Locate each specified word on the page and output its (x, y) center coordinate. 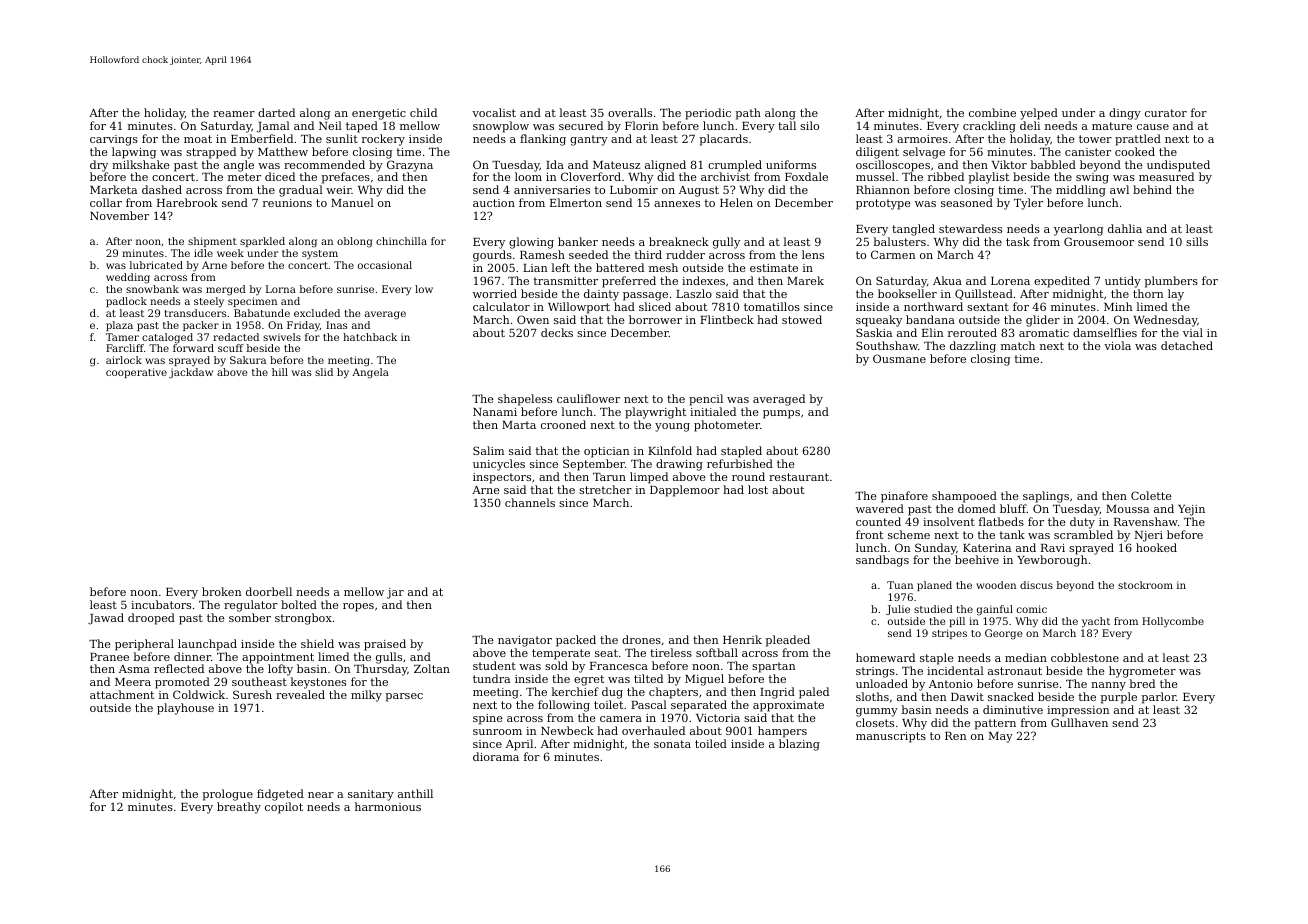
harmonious (388, 806)
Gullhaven (1079, 722)
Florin (642, 125)
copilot (284, 808)
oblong (354, 242)
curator (1166, 113)
